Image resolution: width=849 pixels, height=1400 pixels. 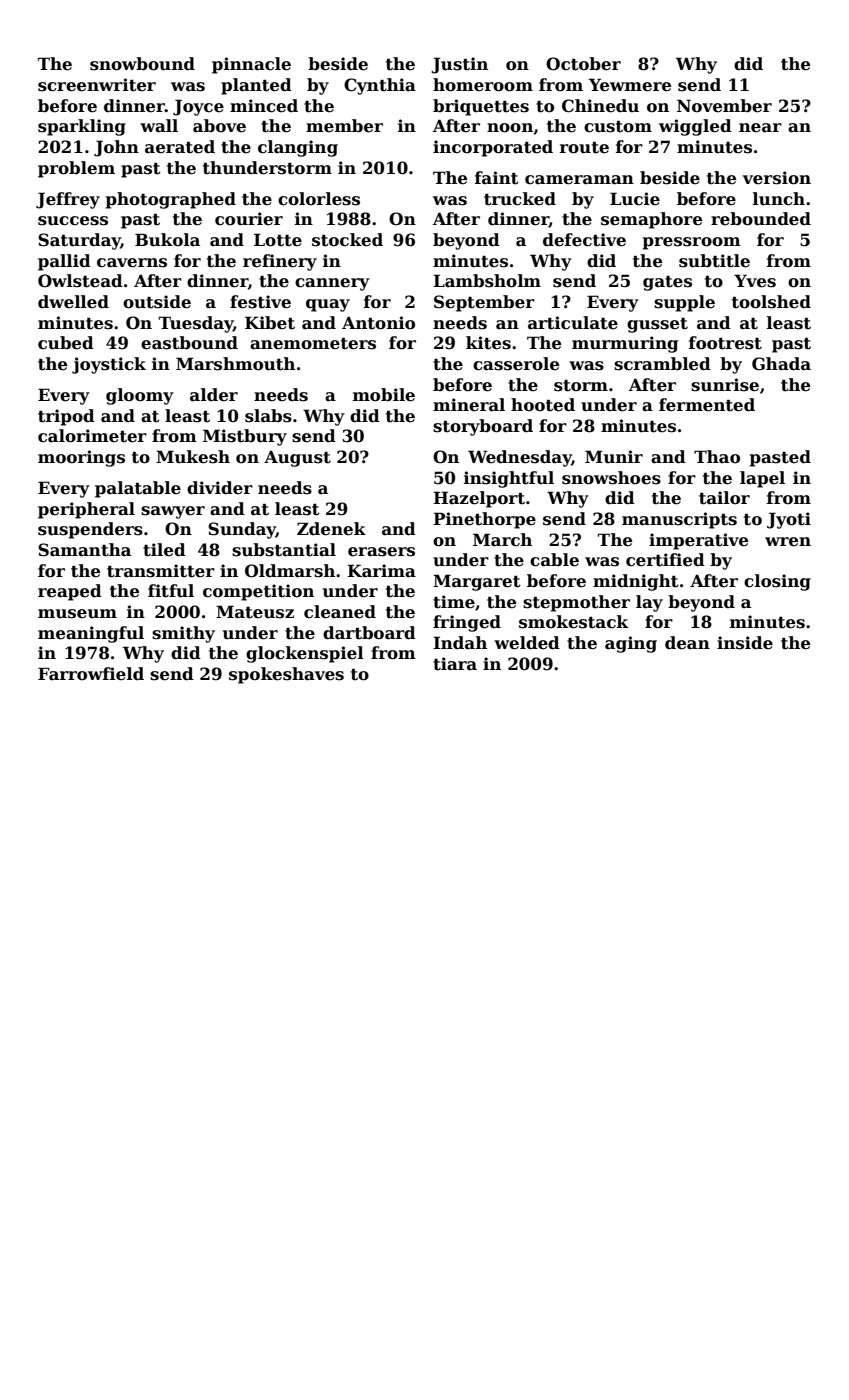 I want to click on inside, so click(x=745, y=643).
